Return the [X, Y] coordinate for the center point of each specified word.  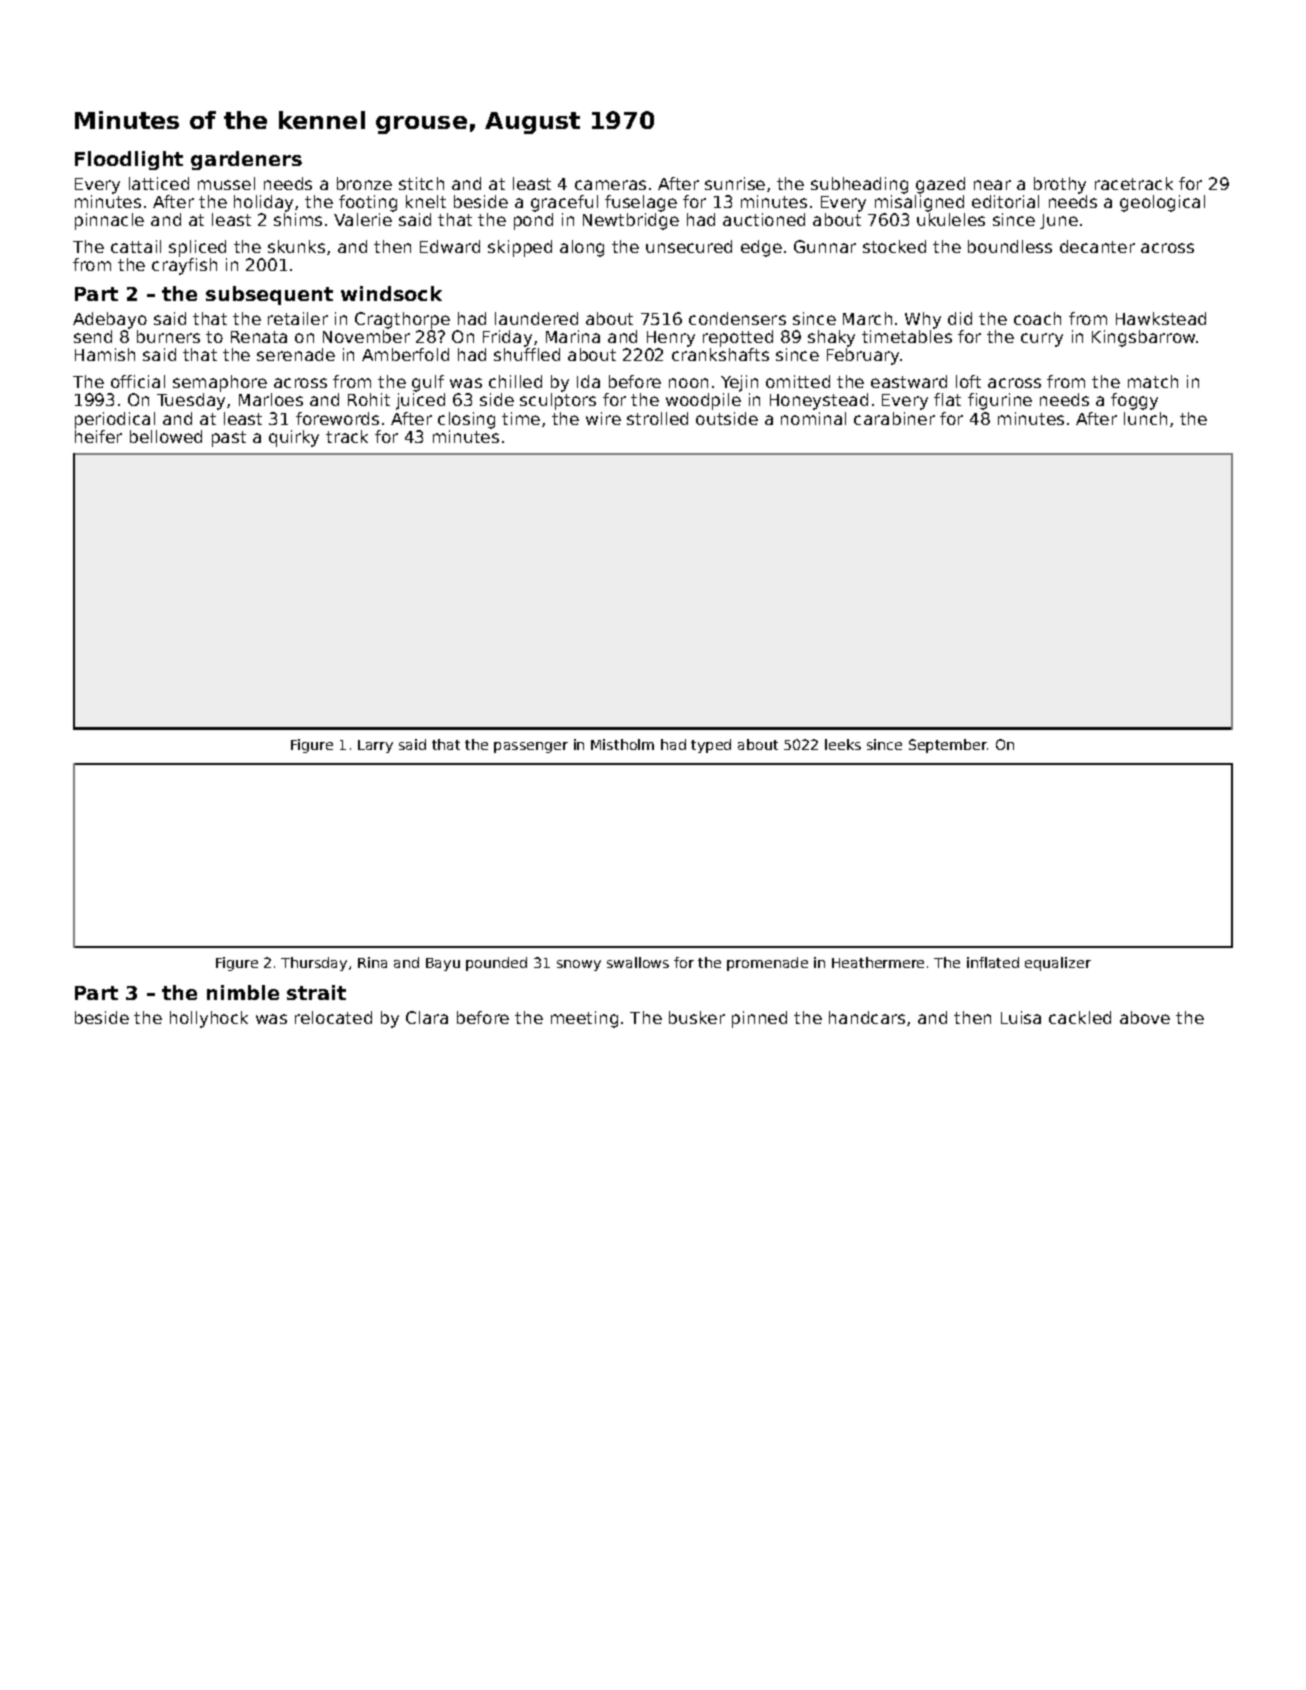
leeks [843, 744]
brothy [1060, 185]
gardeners [246, 160]
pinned [759, 1019]
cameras [610, 185]
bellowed [166, 436]
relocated [333, 1017]
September [948, 746]
